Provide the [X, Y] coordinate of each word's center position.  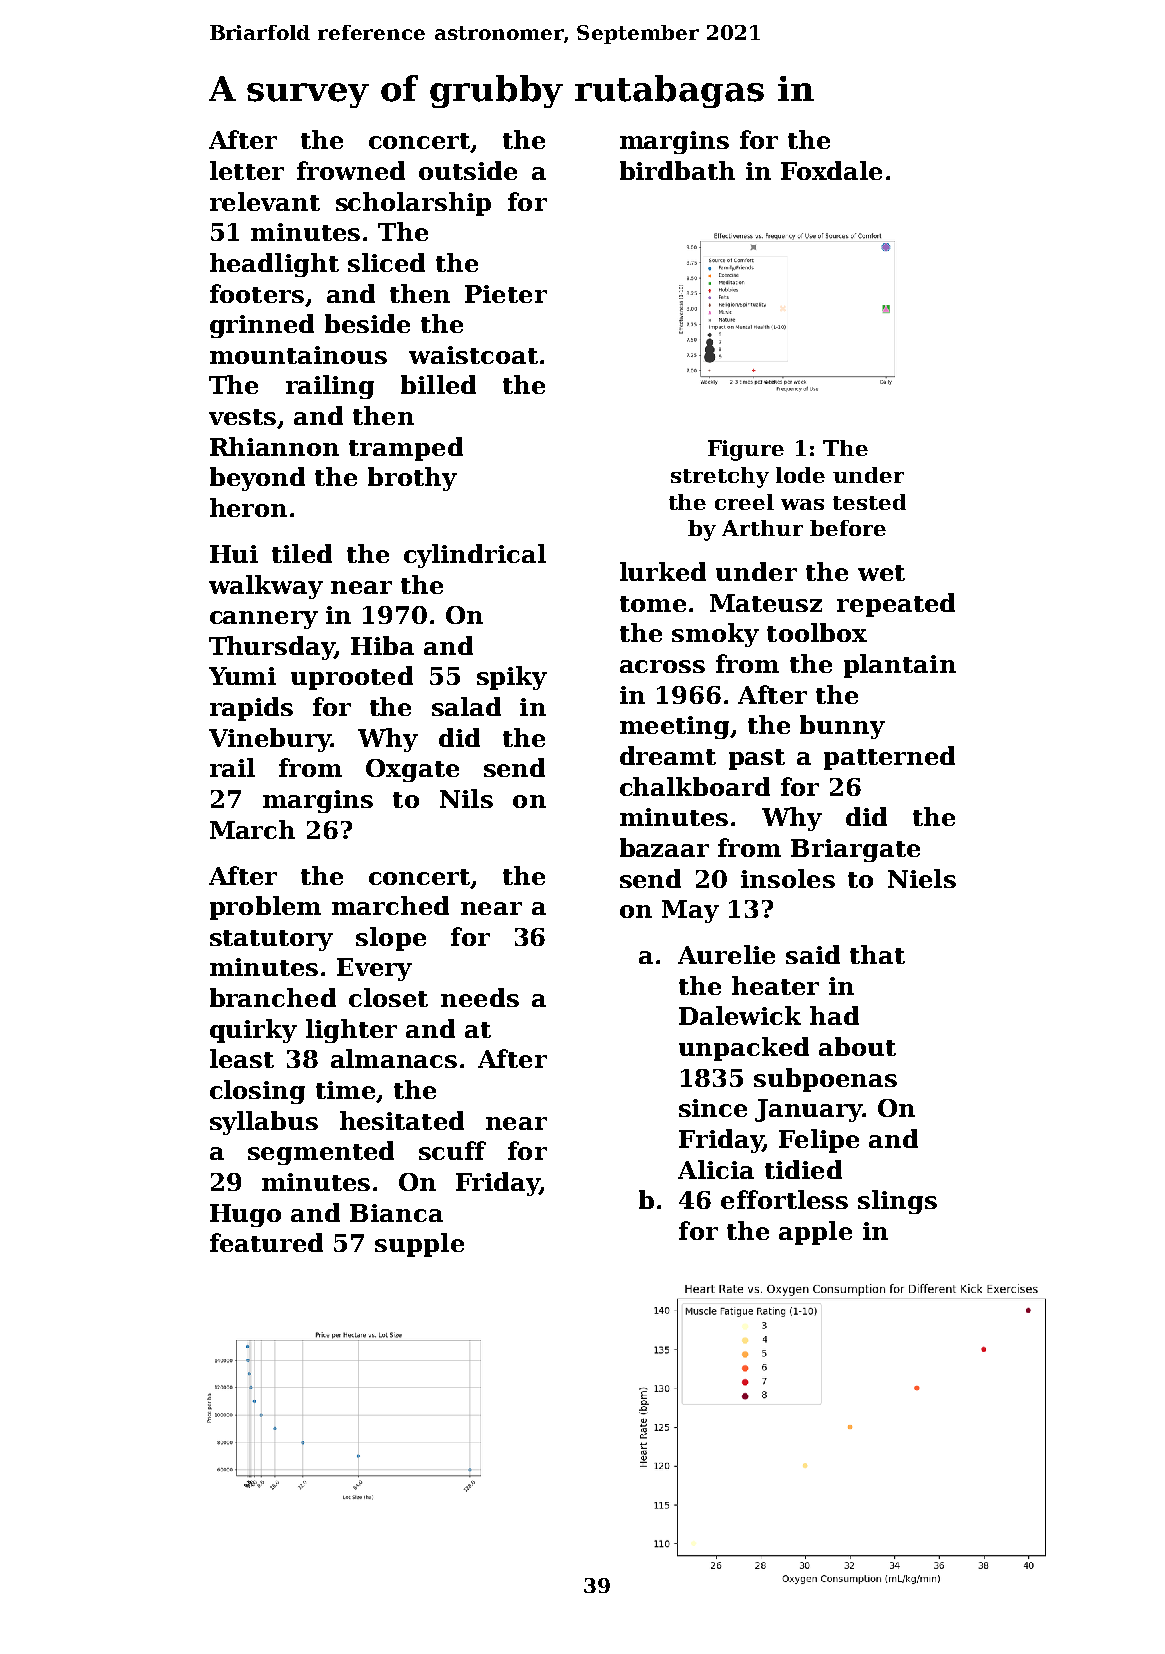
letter [247, 170]
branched [273, 997]
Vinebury [270, 740]
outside [468, 170]
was [802, 504]
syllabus [264, 1123]
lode [800, 475]
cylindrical [475, 556]
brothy [412, 479]
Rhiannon [274, 446]
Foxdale [831, 170]
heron [248, 507]
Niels [922, 878]
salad [466, 706]
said [813, 954]
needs [480, 997]
